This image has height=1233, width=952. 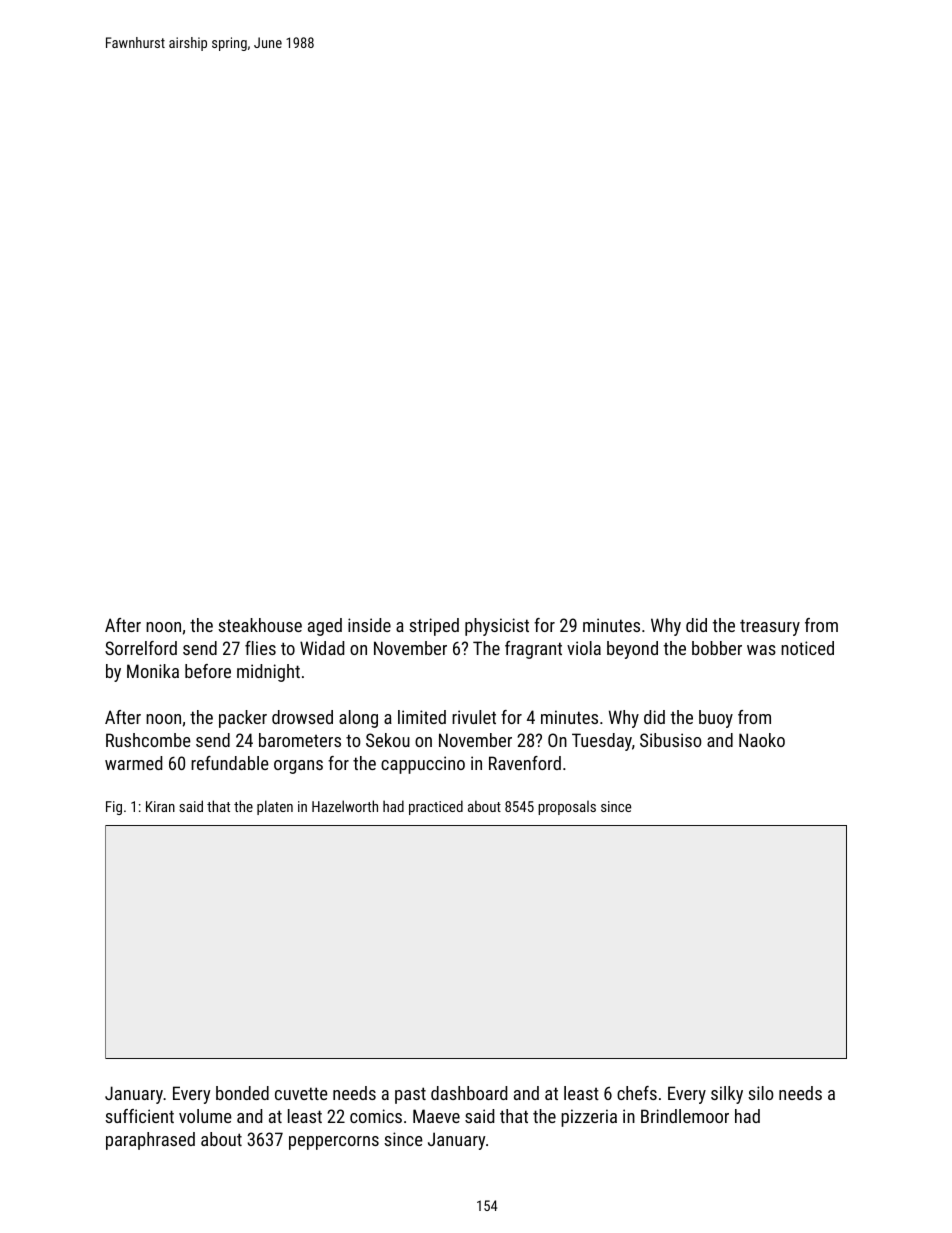 What do you see at coordinates (436, 807) in the image?
I see `practiced` at bounding box center [436, 807].
